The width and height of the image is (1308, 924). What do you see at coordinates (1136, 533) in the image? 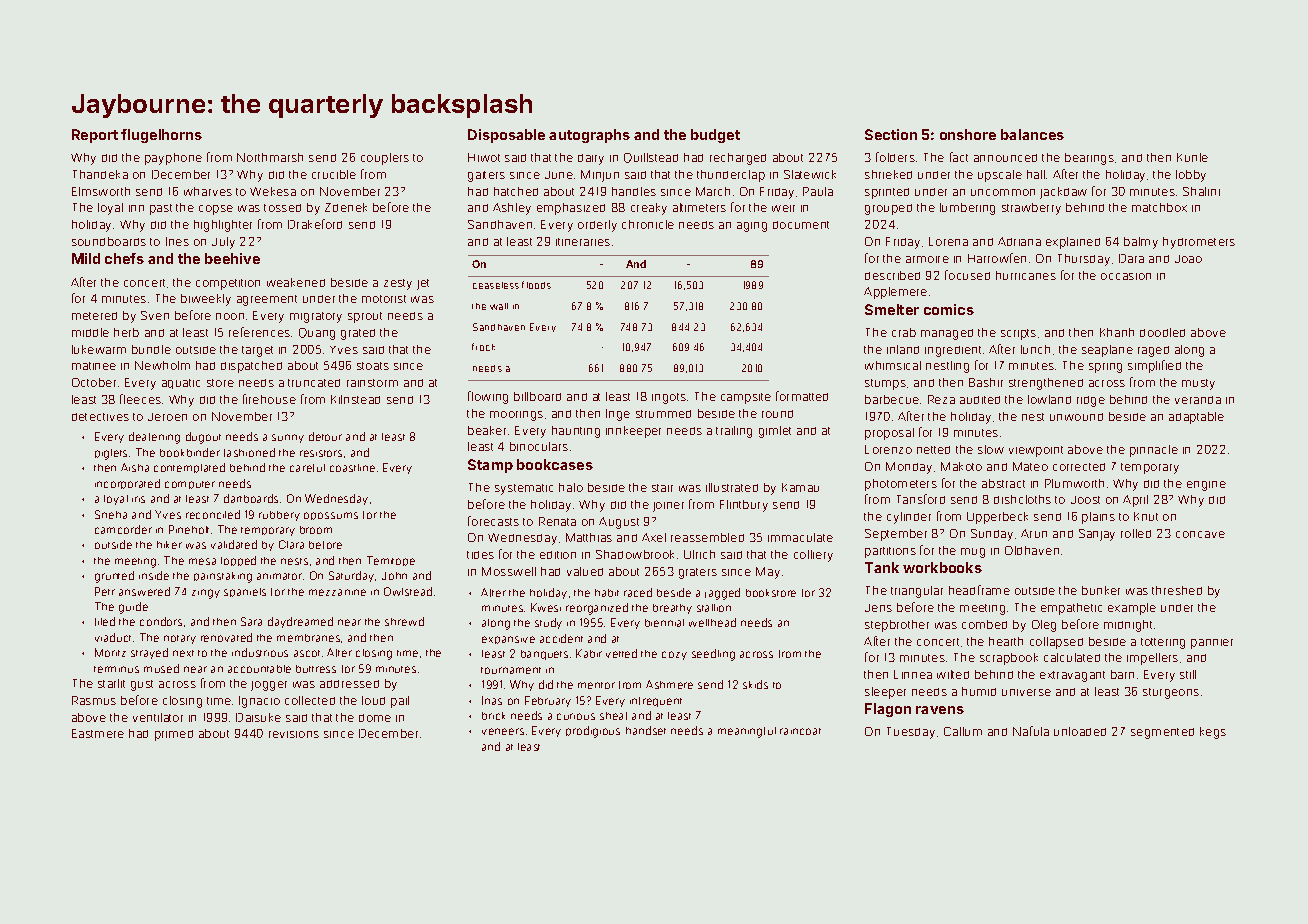
I see `rolled` at bounding box center [1136, 533].
